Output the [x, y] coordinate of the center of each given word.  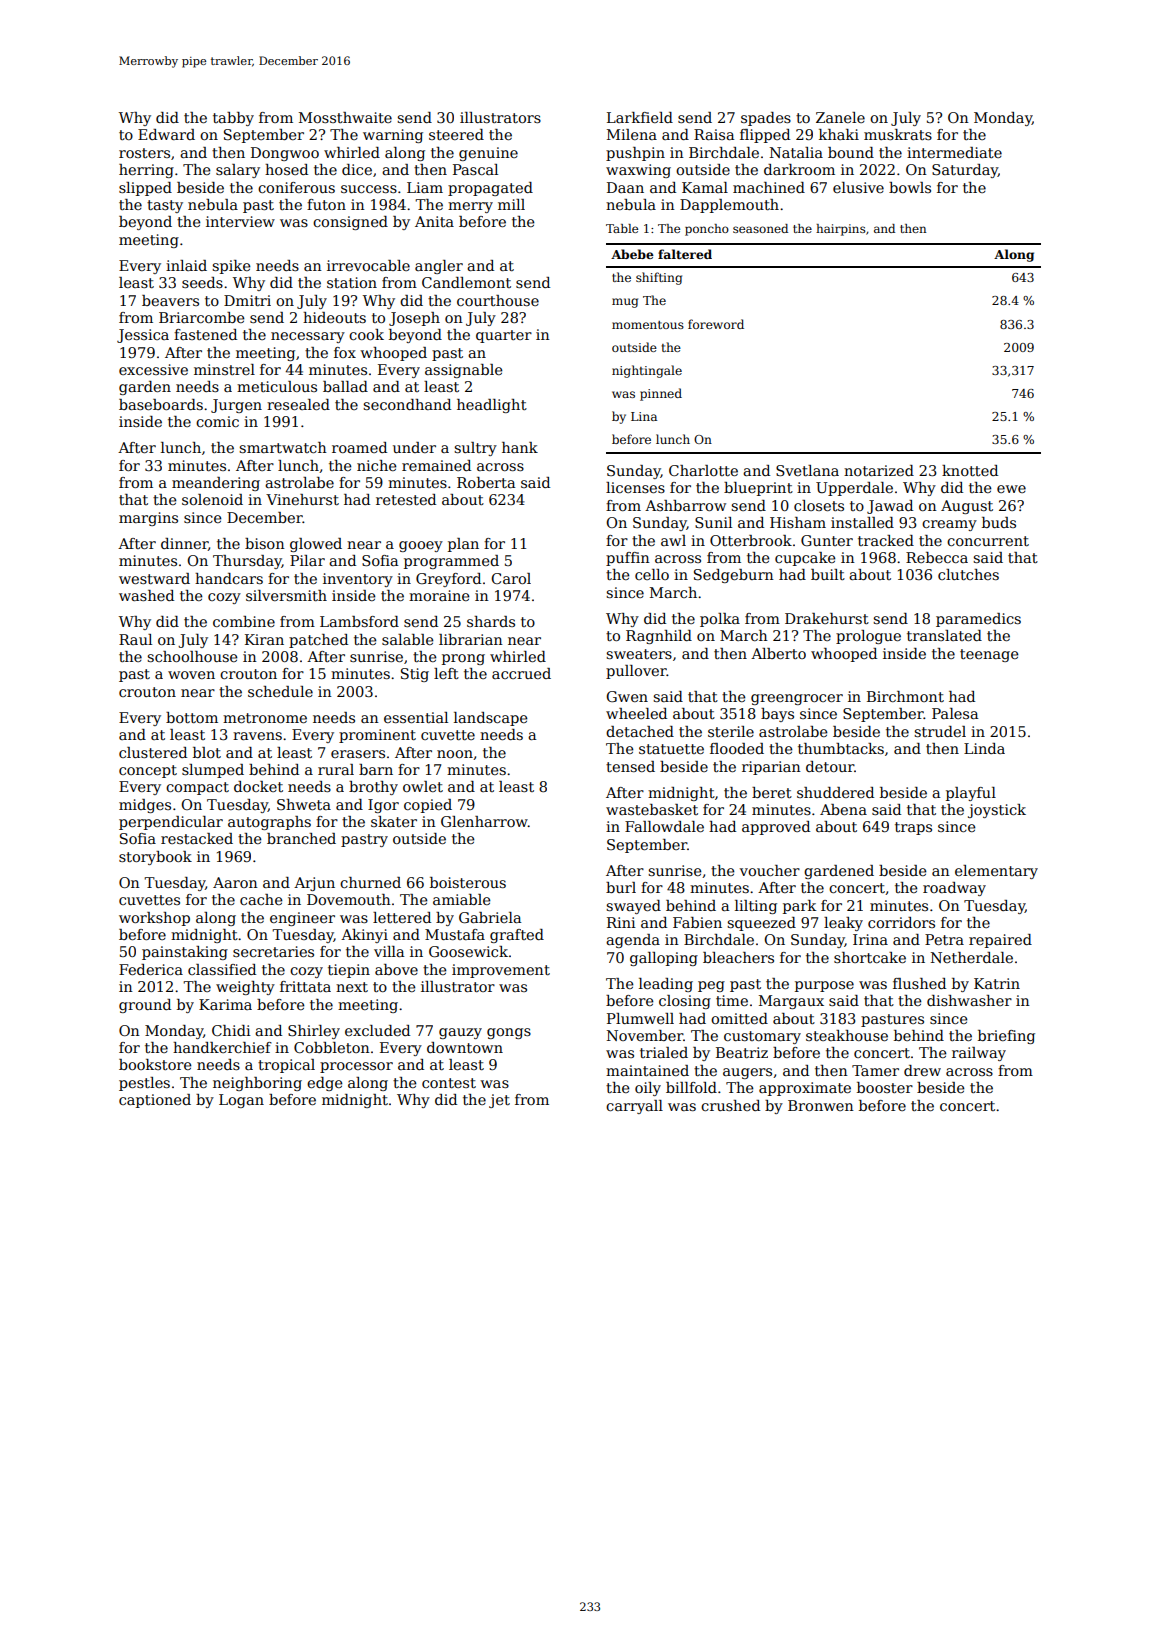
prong [463, 659]
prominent [377, 736]
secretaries [273, 951]
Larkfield [640, 117]
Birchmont [905, 696]
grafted [517, 936]
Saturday [965, 171]
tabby [233, 119]
